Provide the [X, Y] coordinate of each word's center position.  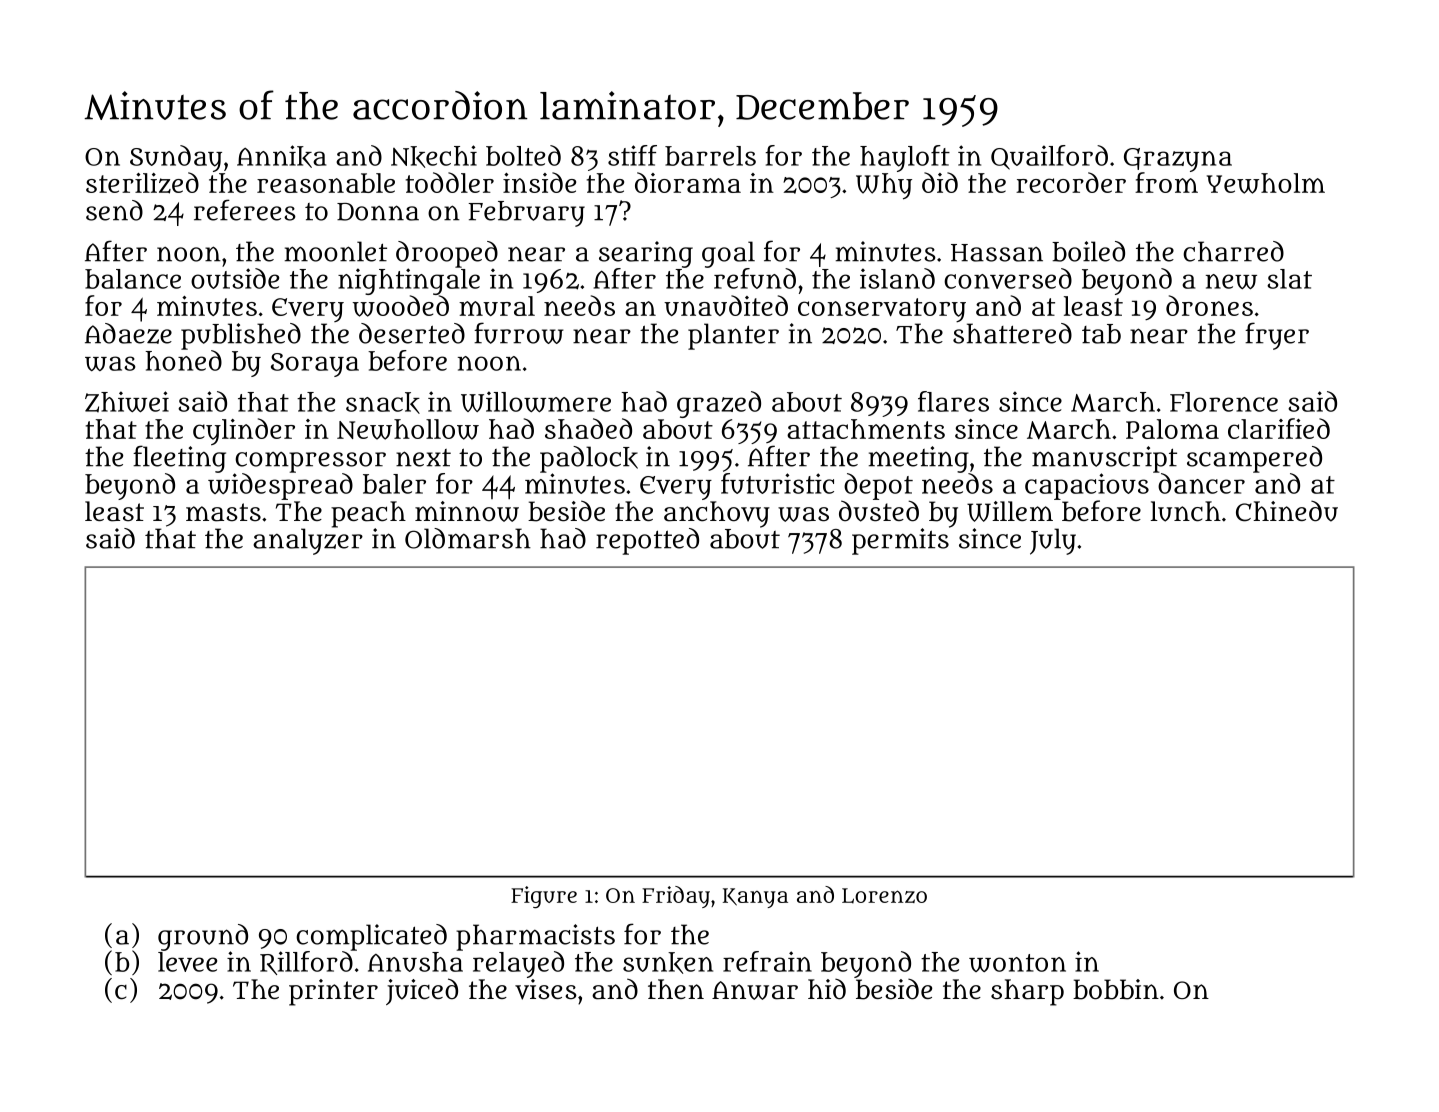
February [526, 214]
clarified [1279, 428]
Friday [676, 897]
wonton [1017, 963]
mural [497, 306]
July [1053, 541]
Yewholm [1266, 183]
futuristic [777, 483]
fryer [1277, 336]
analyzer [308, 541]
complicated [371, 937]
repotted [647, 541]
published [241, 336]
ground [203, 937]
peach [368, 514]
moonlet [336, 251]
